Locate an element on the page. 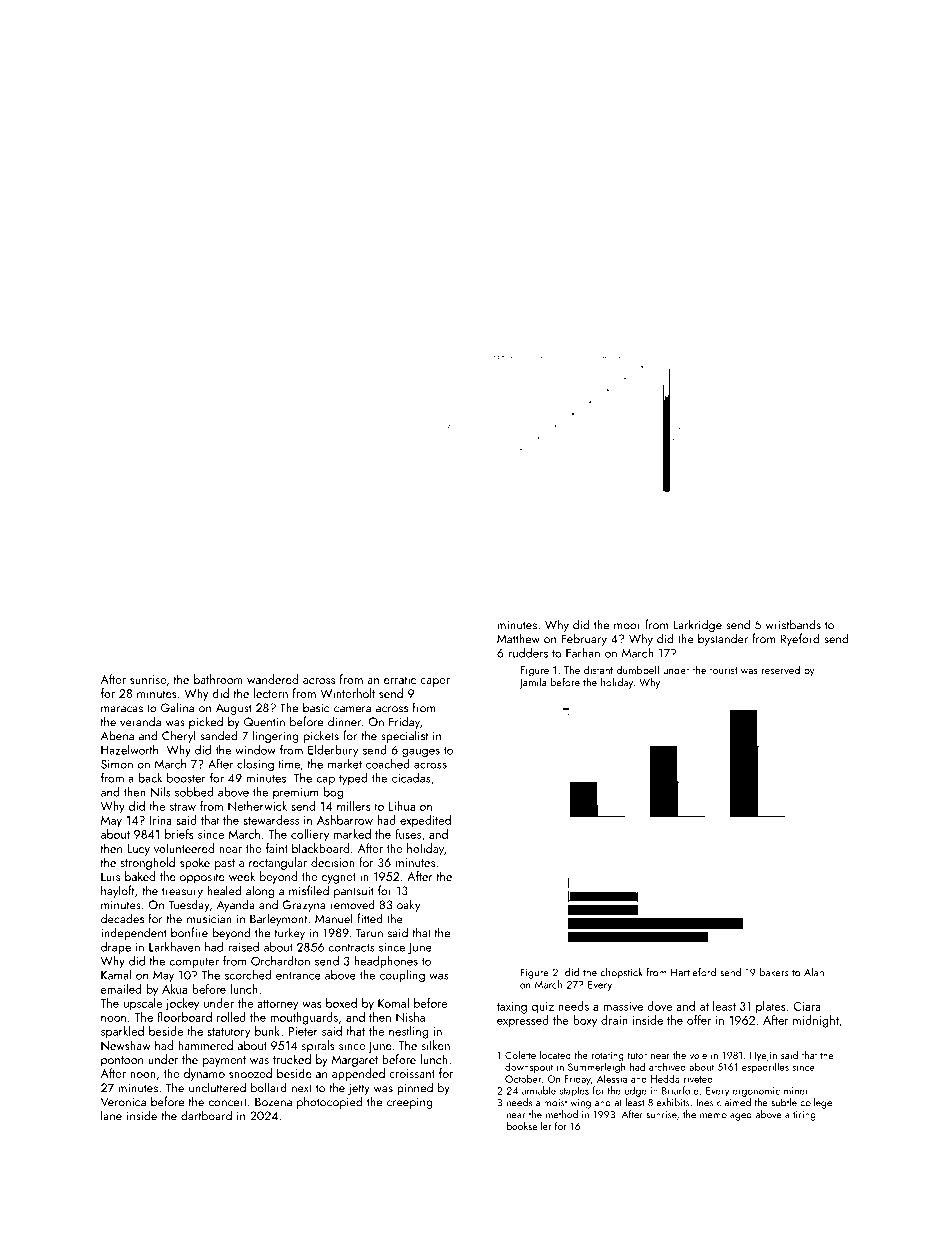 This document has height=1233, width=952. entrance is located at coordinates (298, 976).
